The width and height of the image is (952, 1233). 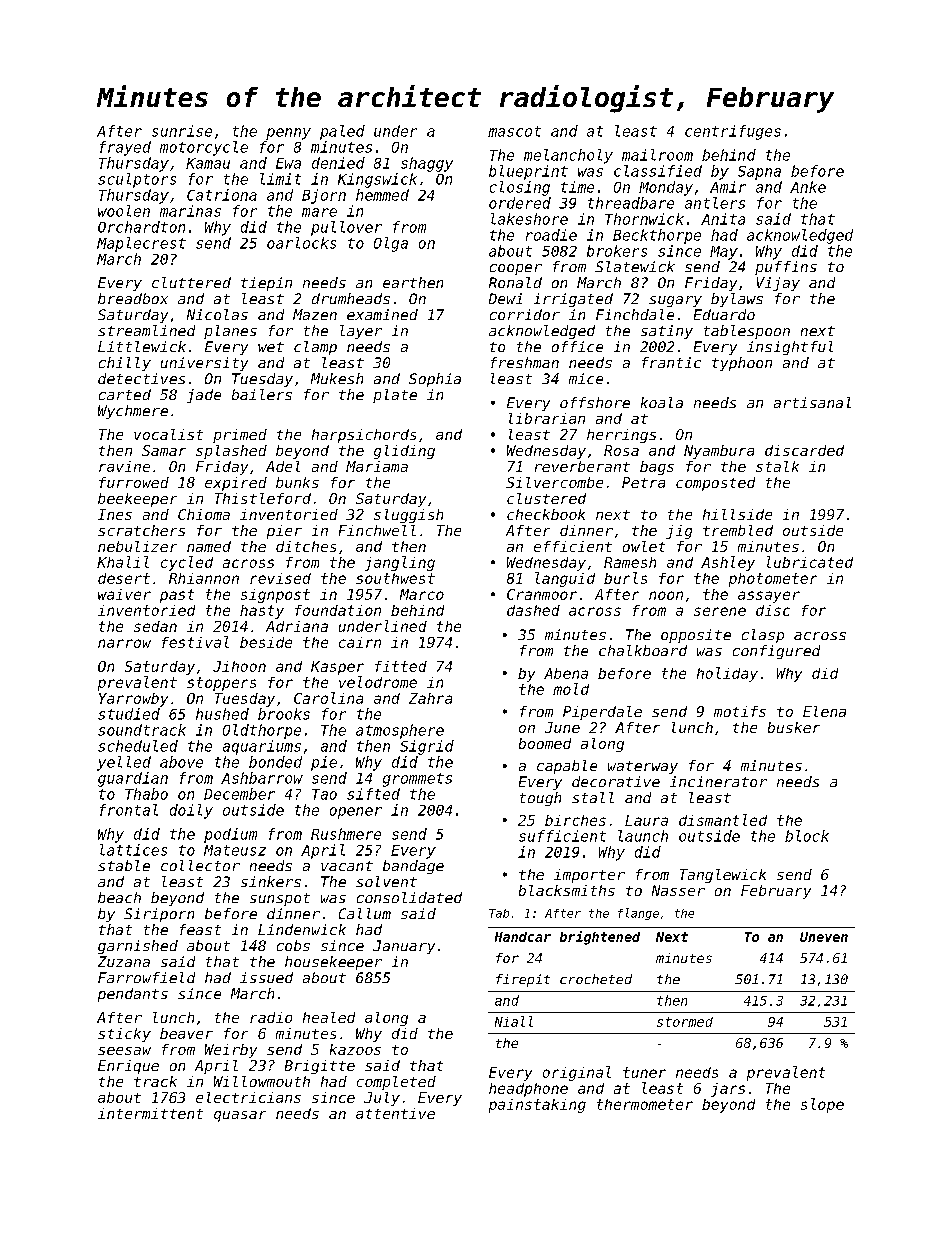 I want to click on frayed, so click(x=125, y=148).
